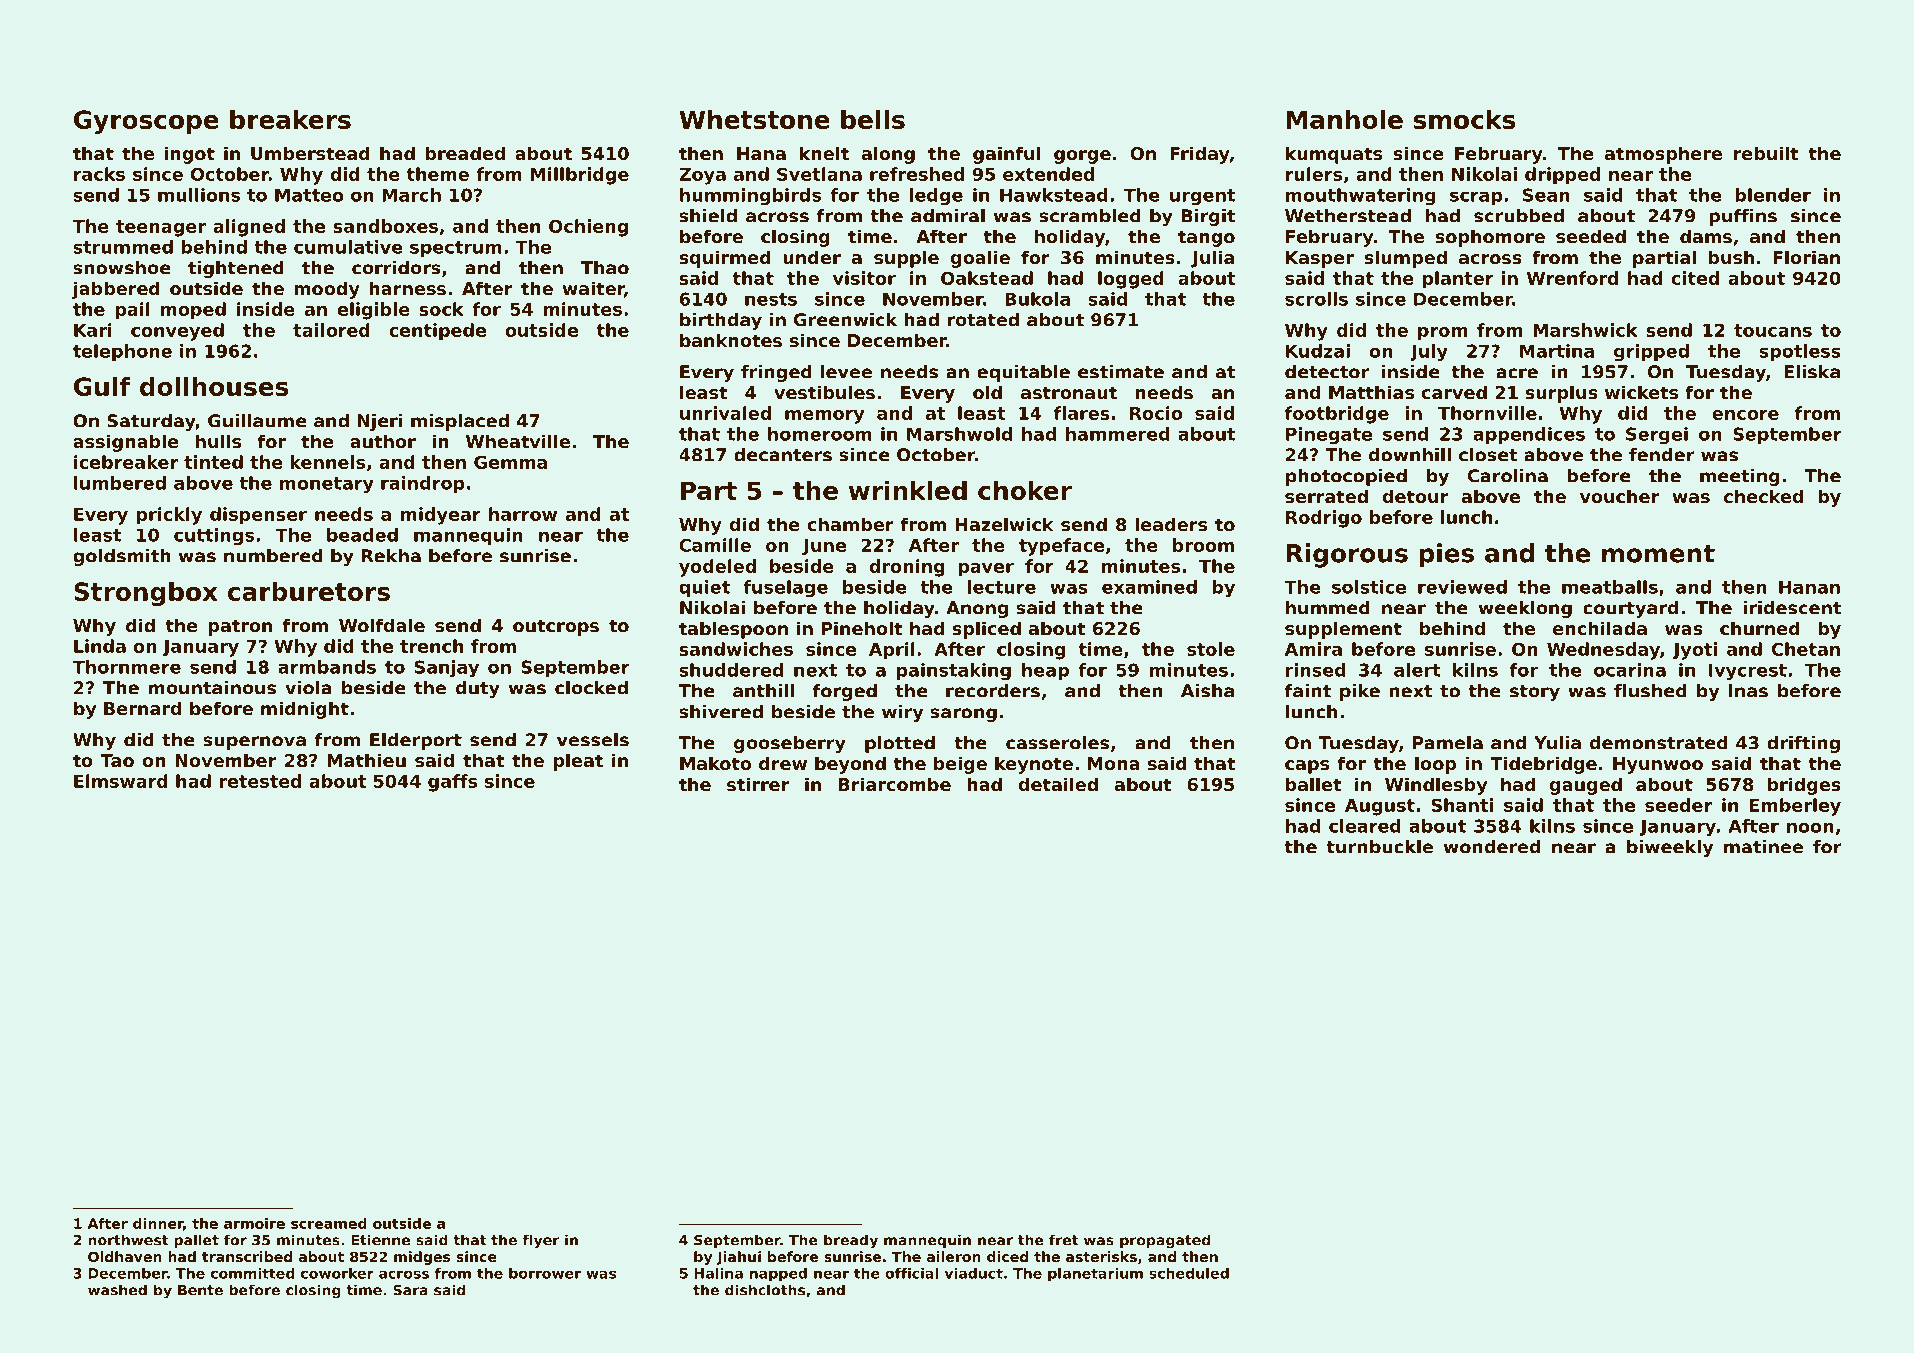 The width and height of the document is (1914, 1353). What do you see at coordinates (895, 784) in the document?
I see `Briarcombe` at bounding box center [895, 784].
